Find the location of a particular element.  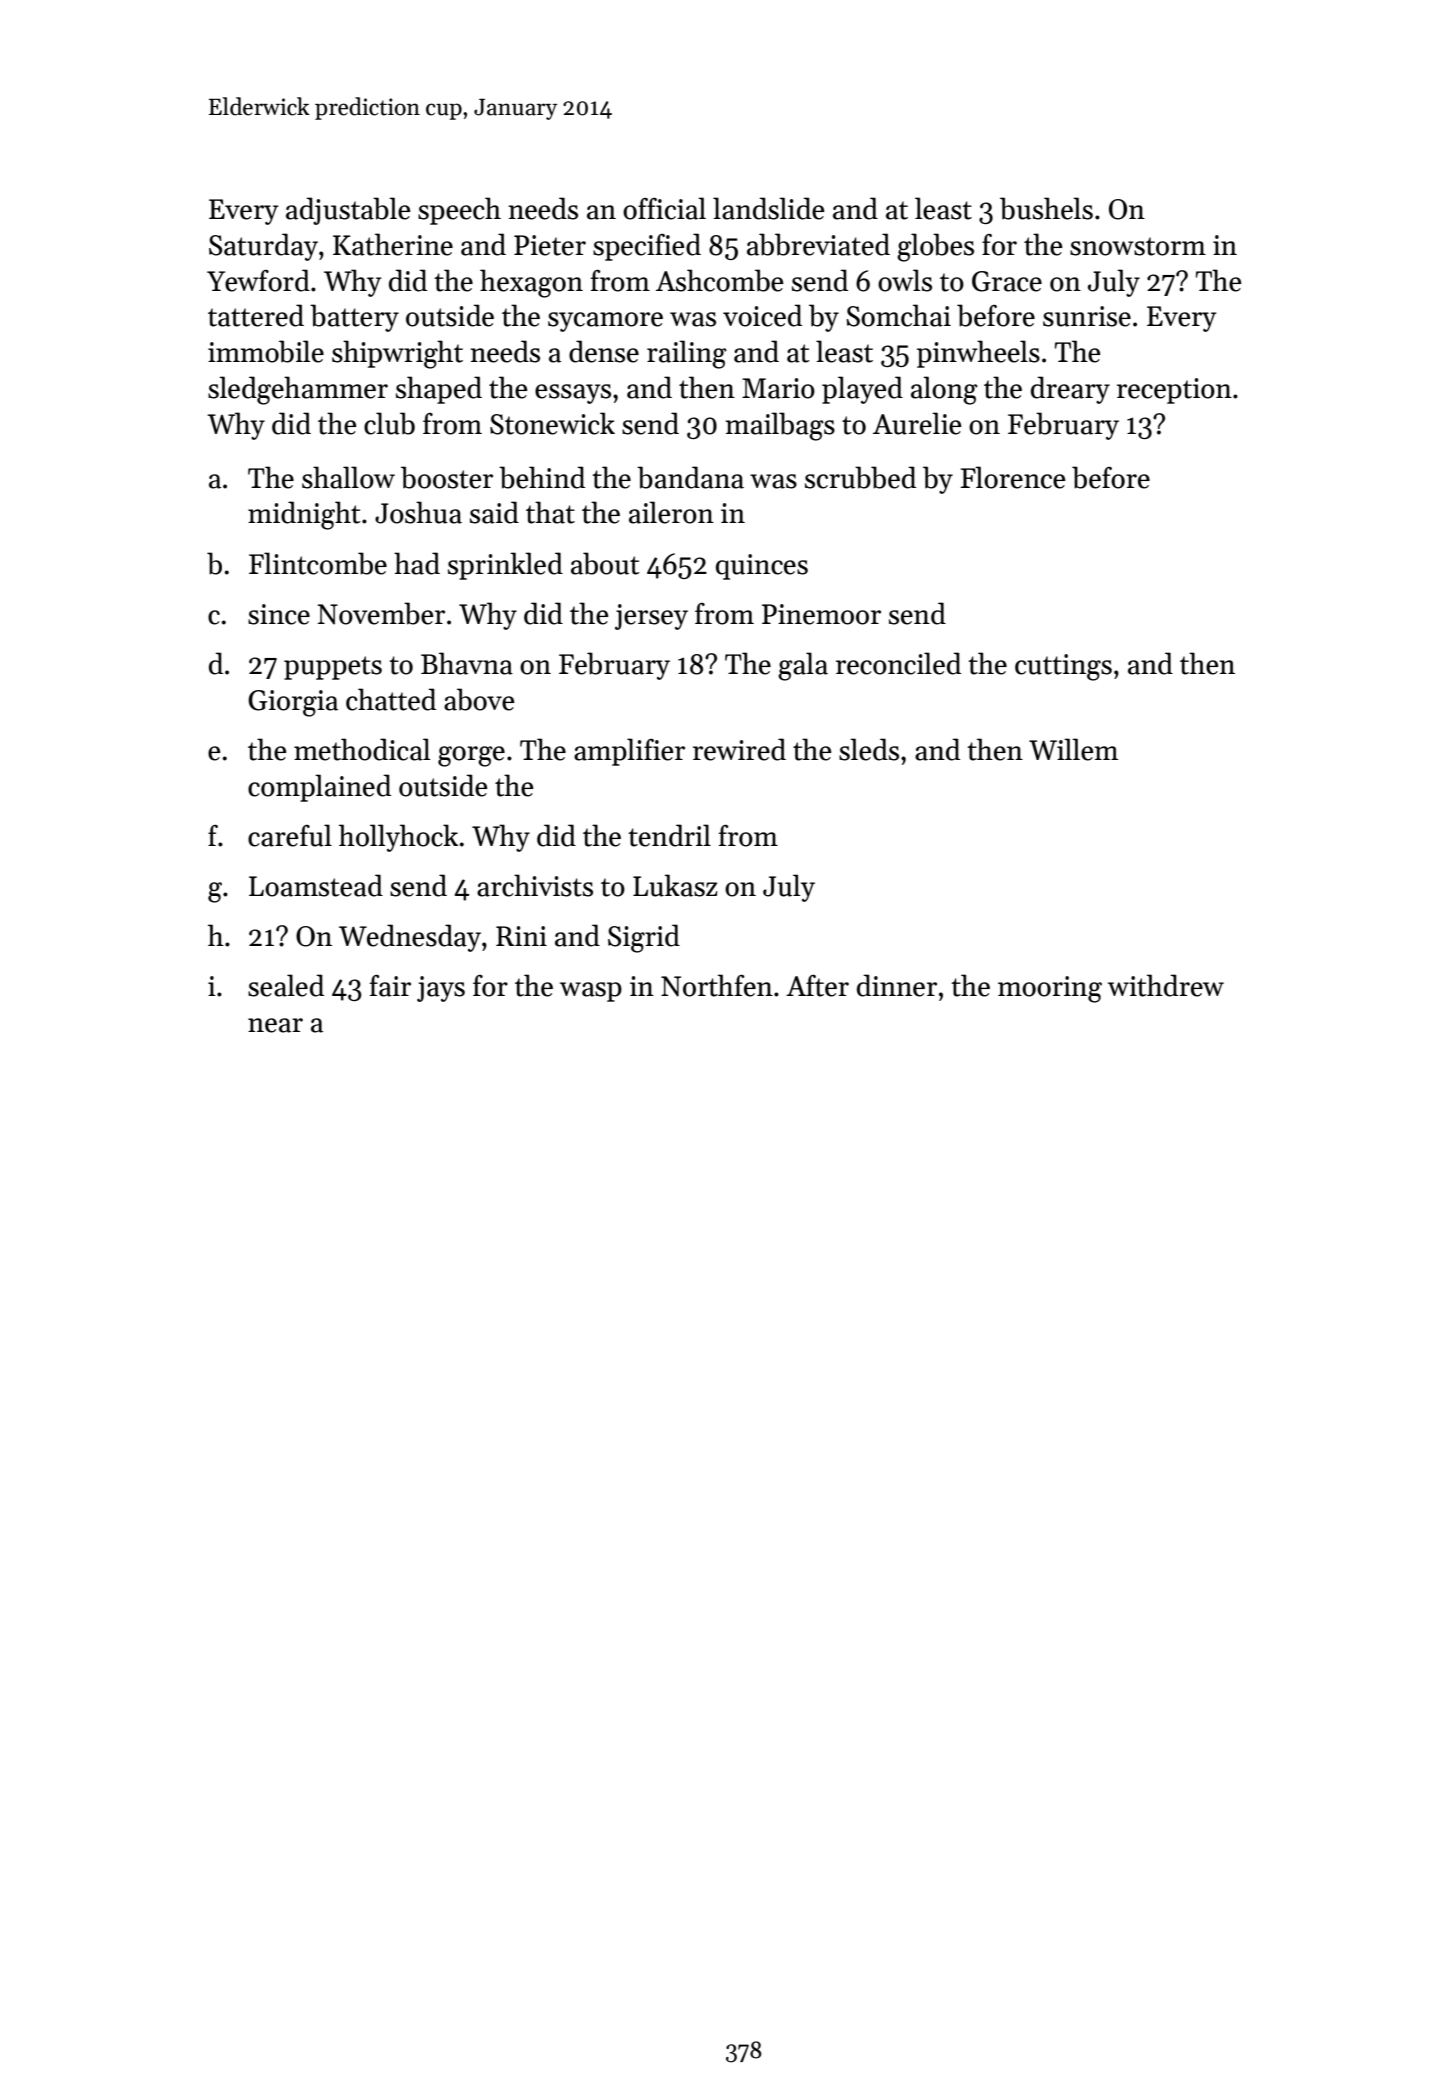

Bhavna is located at coordinates (467, 663).
